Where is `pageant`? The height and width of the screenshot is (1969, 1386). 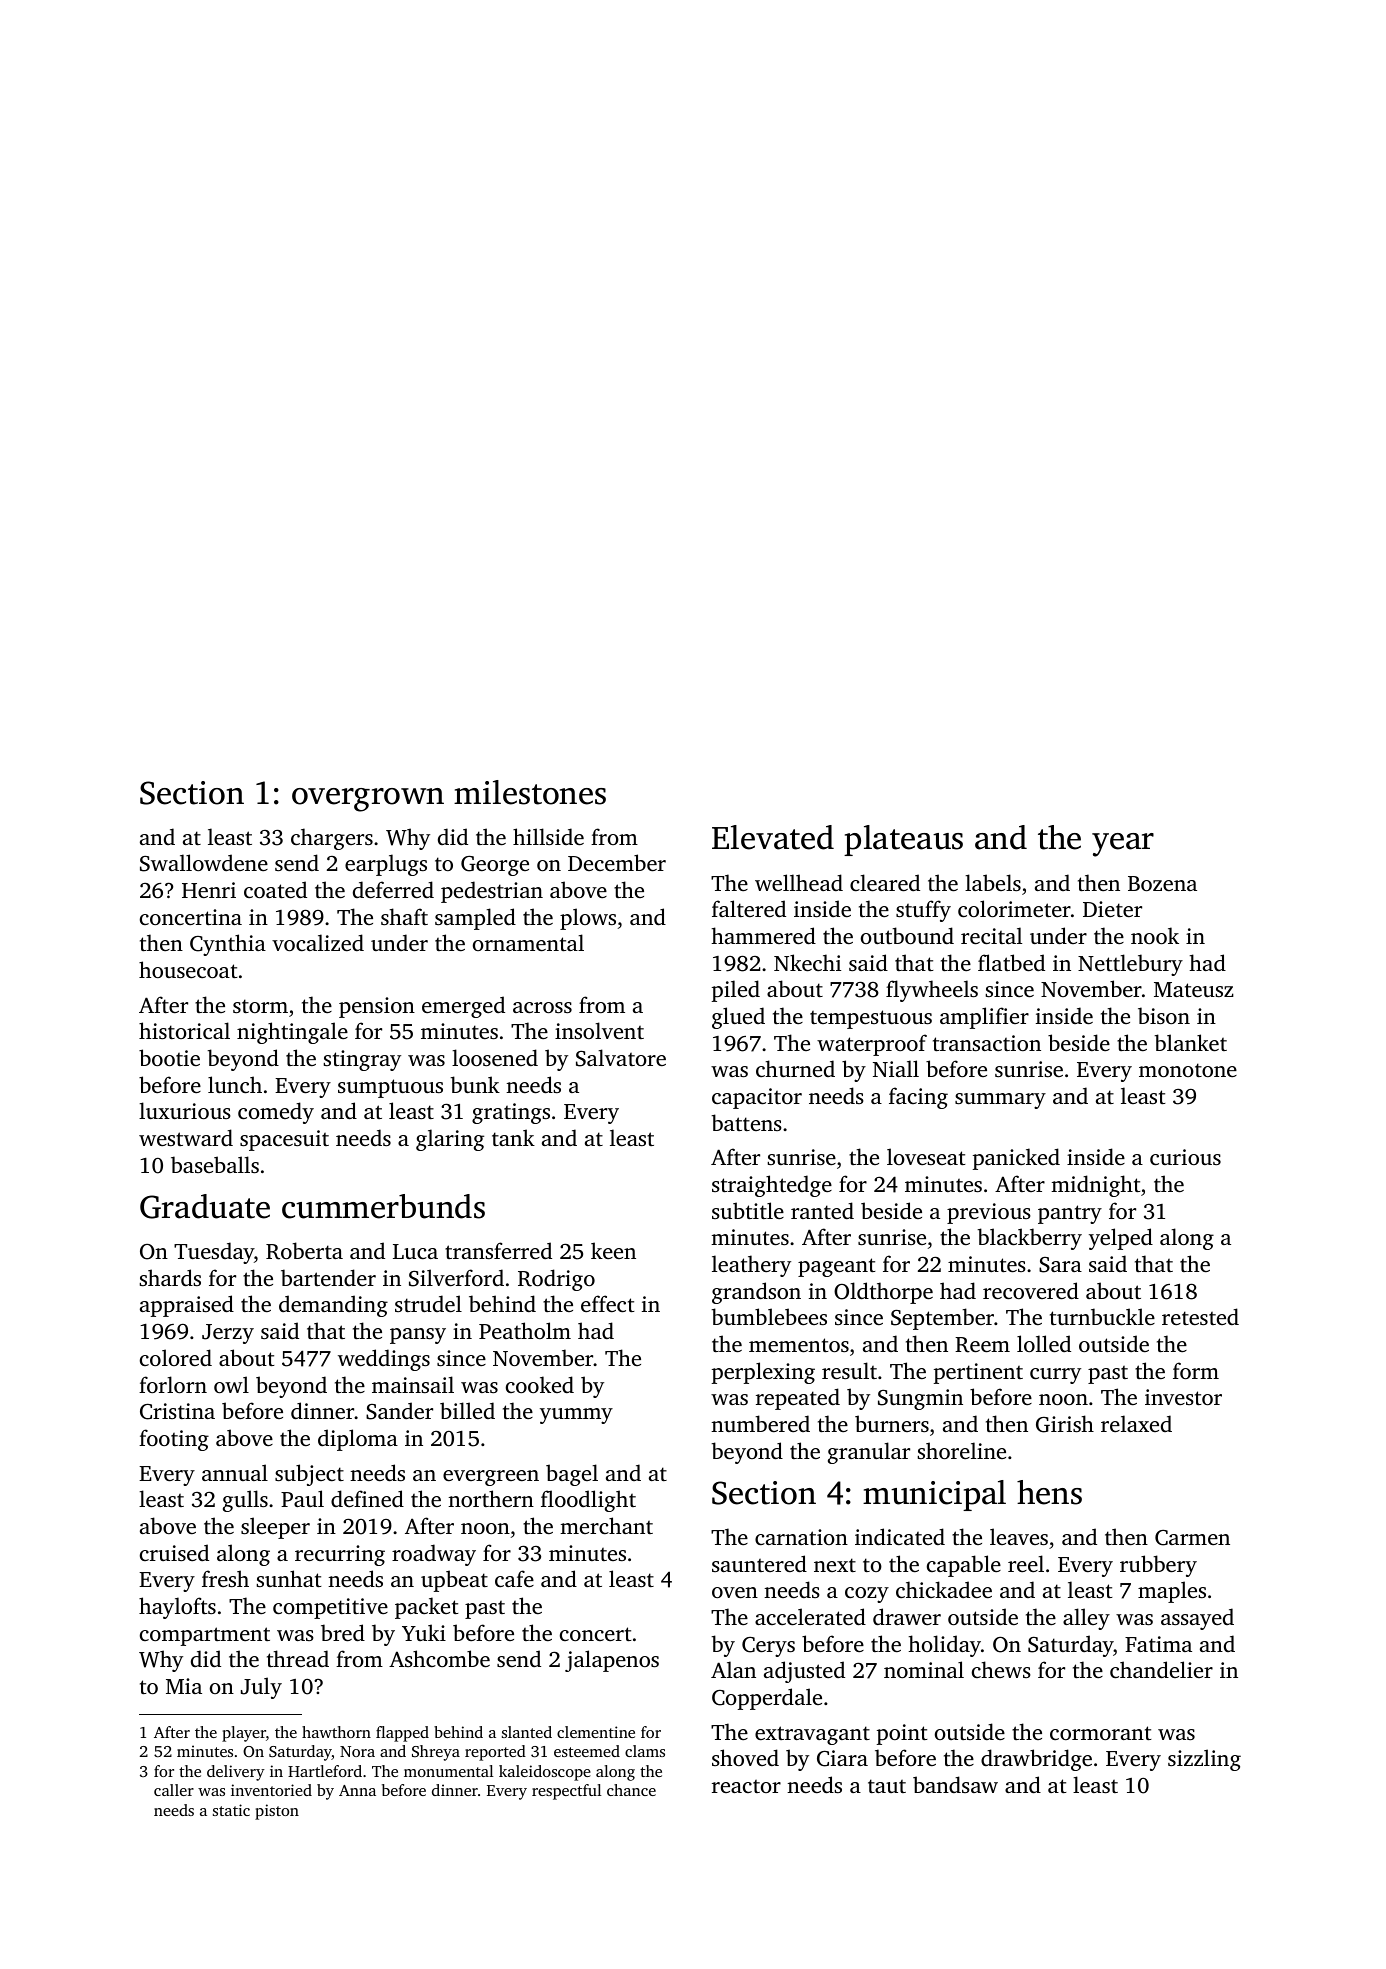 pageant is located at coordinates (837, 1267).
